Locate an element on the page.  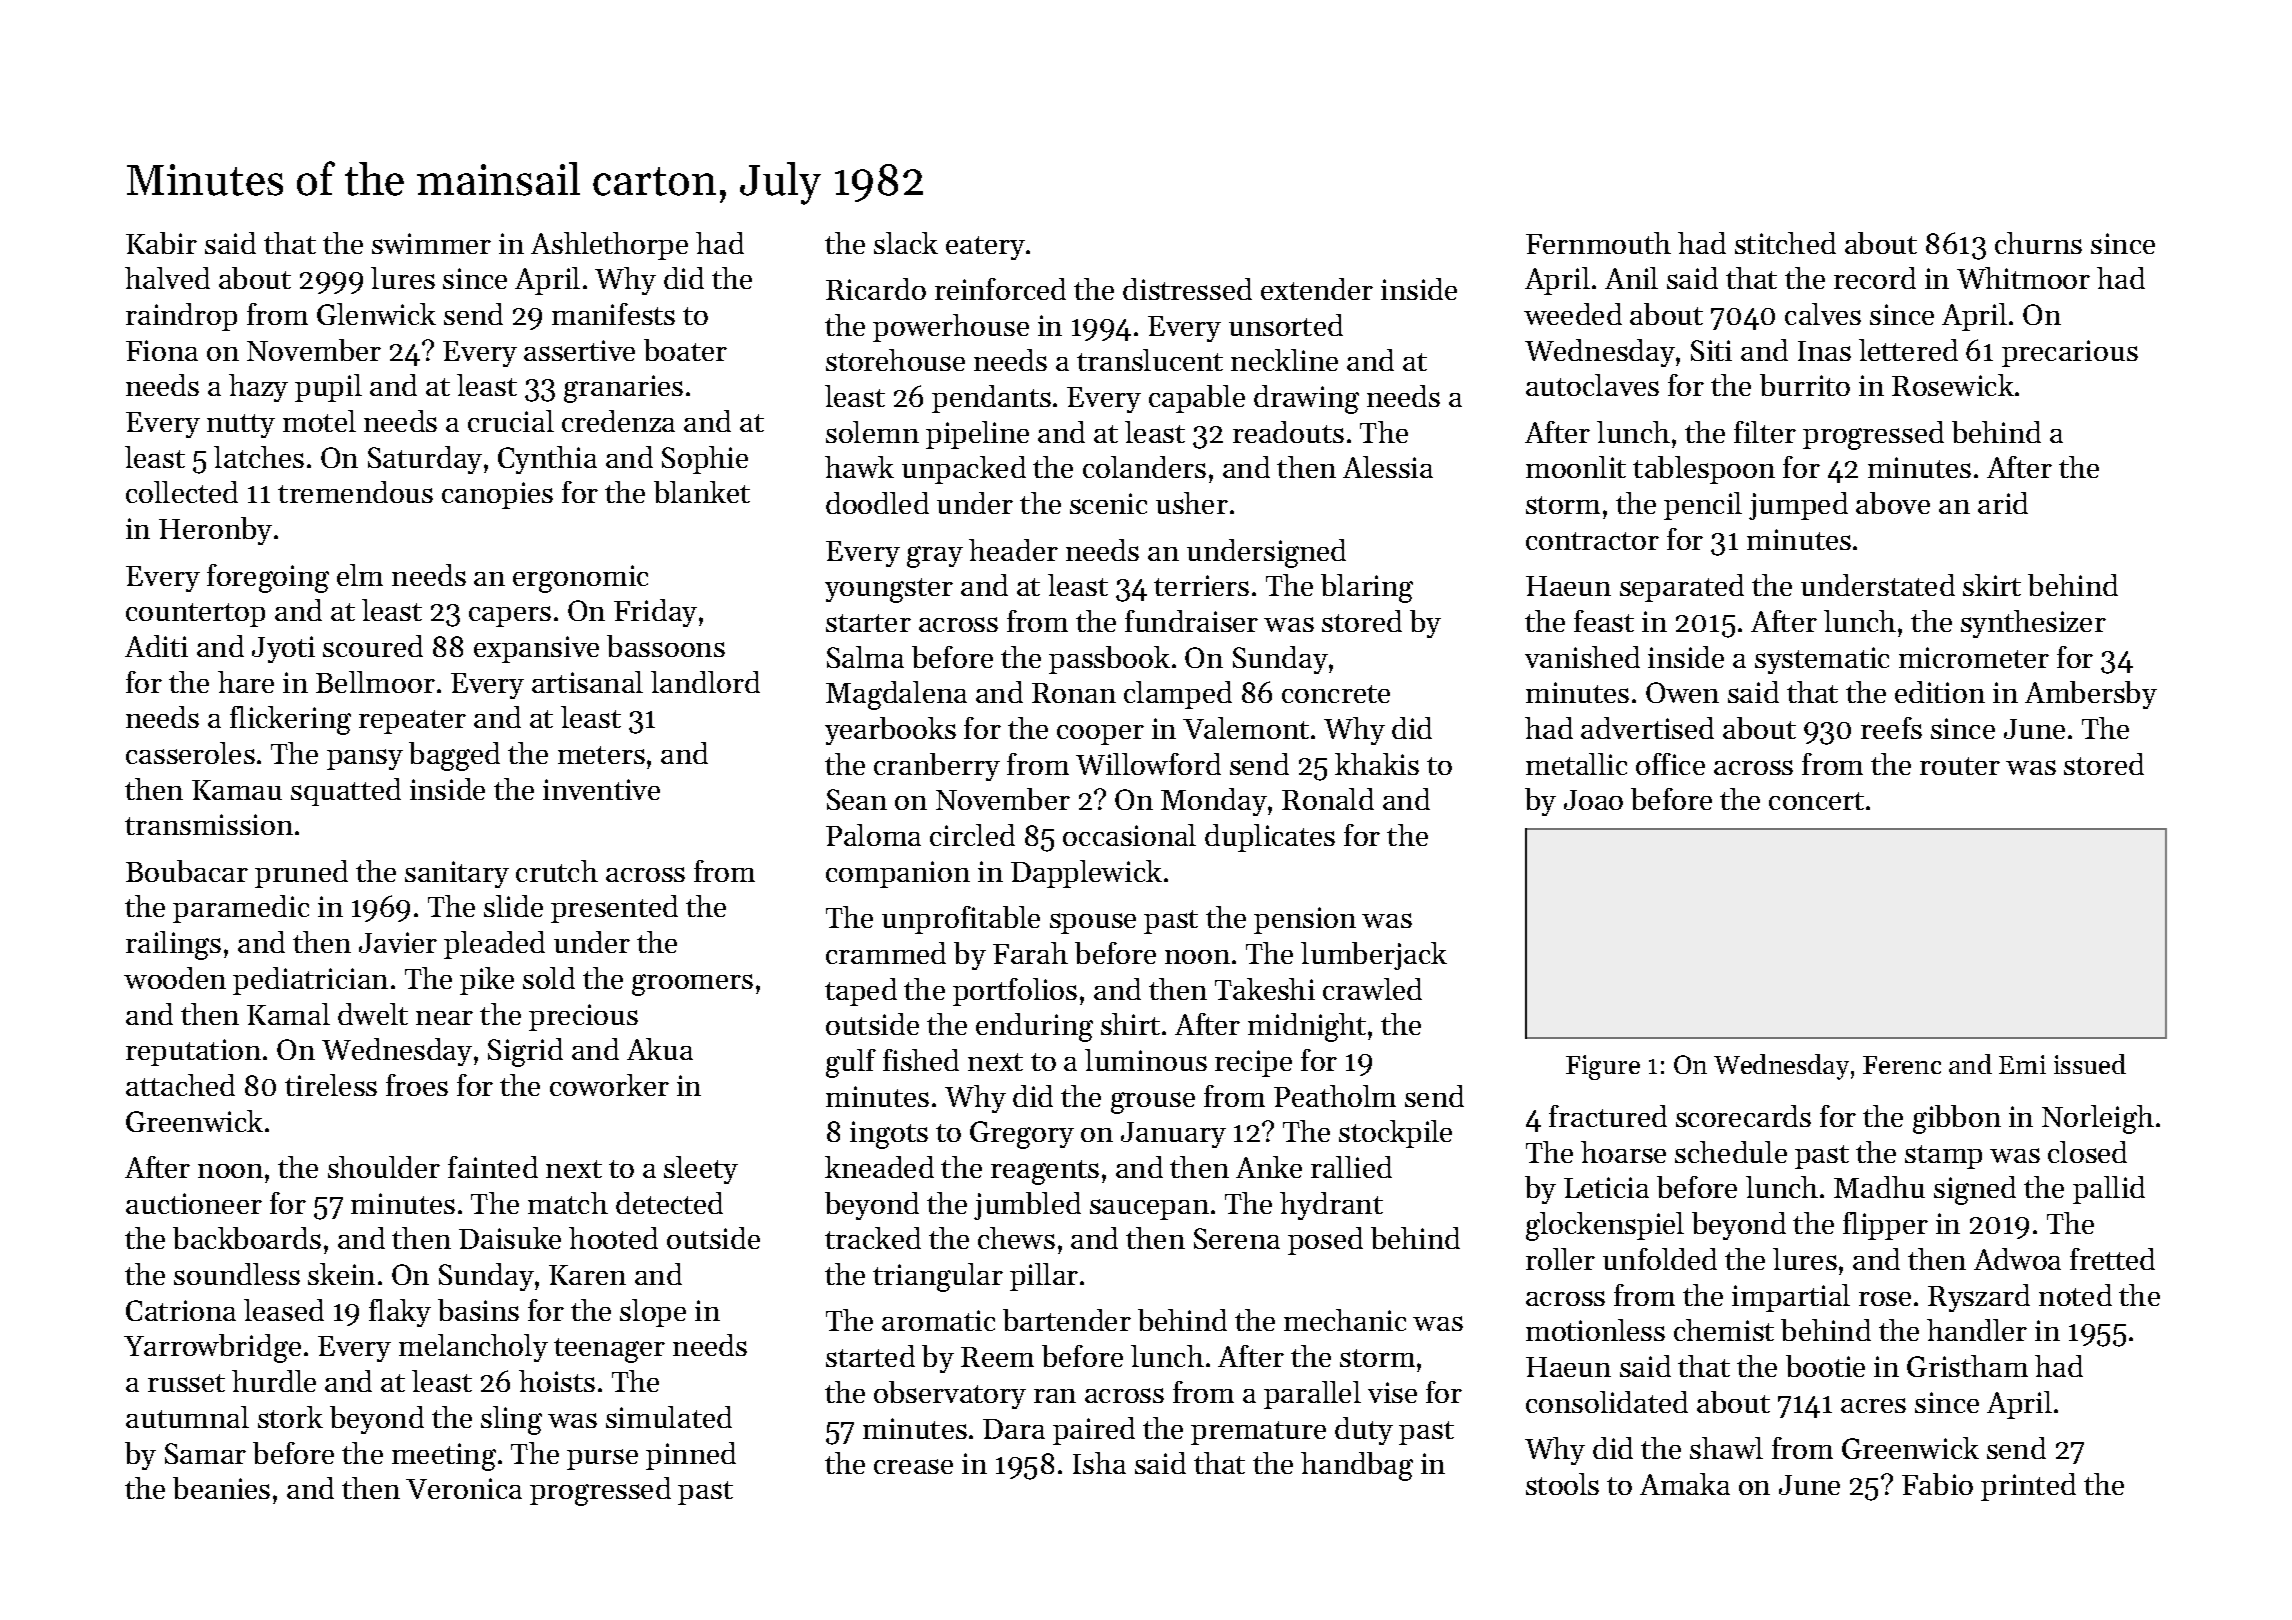
slide is located at coordinates (513, 906).
